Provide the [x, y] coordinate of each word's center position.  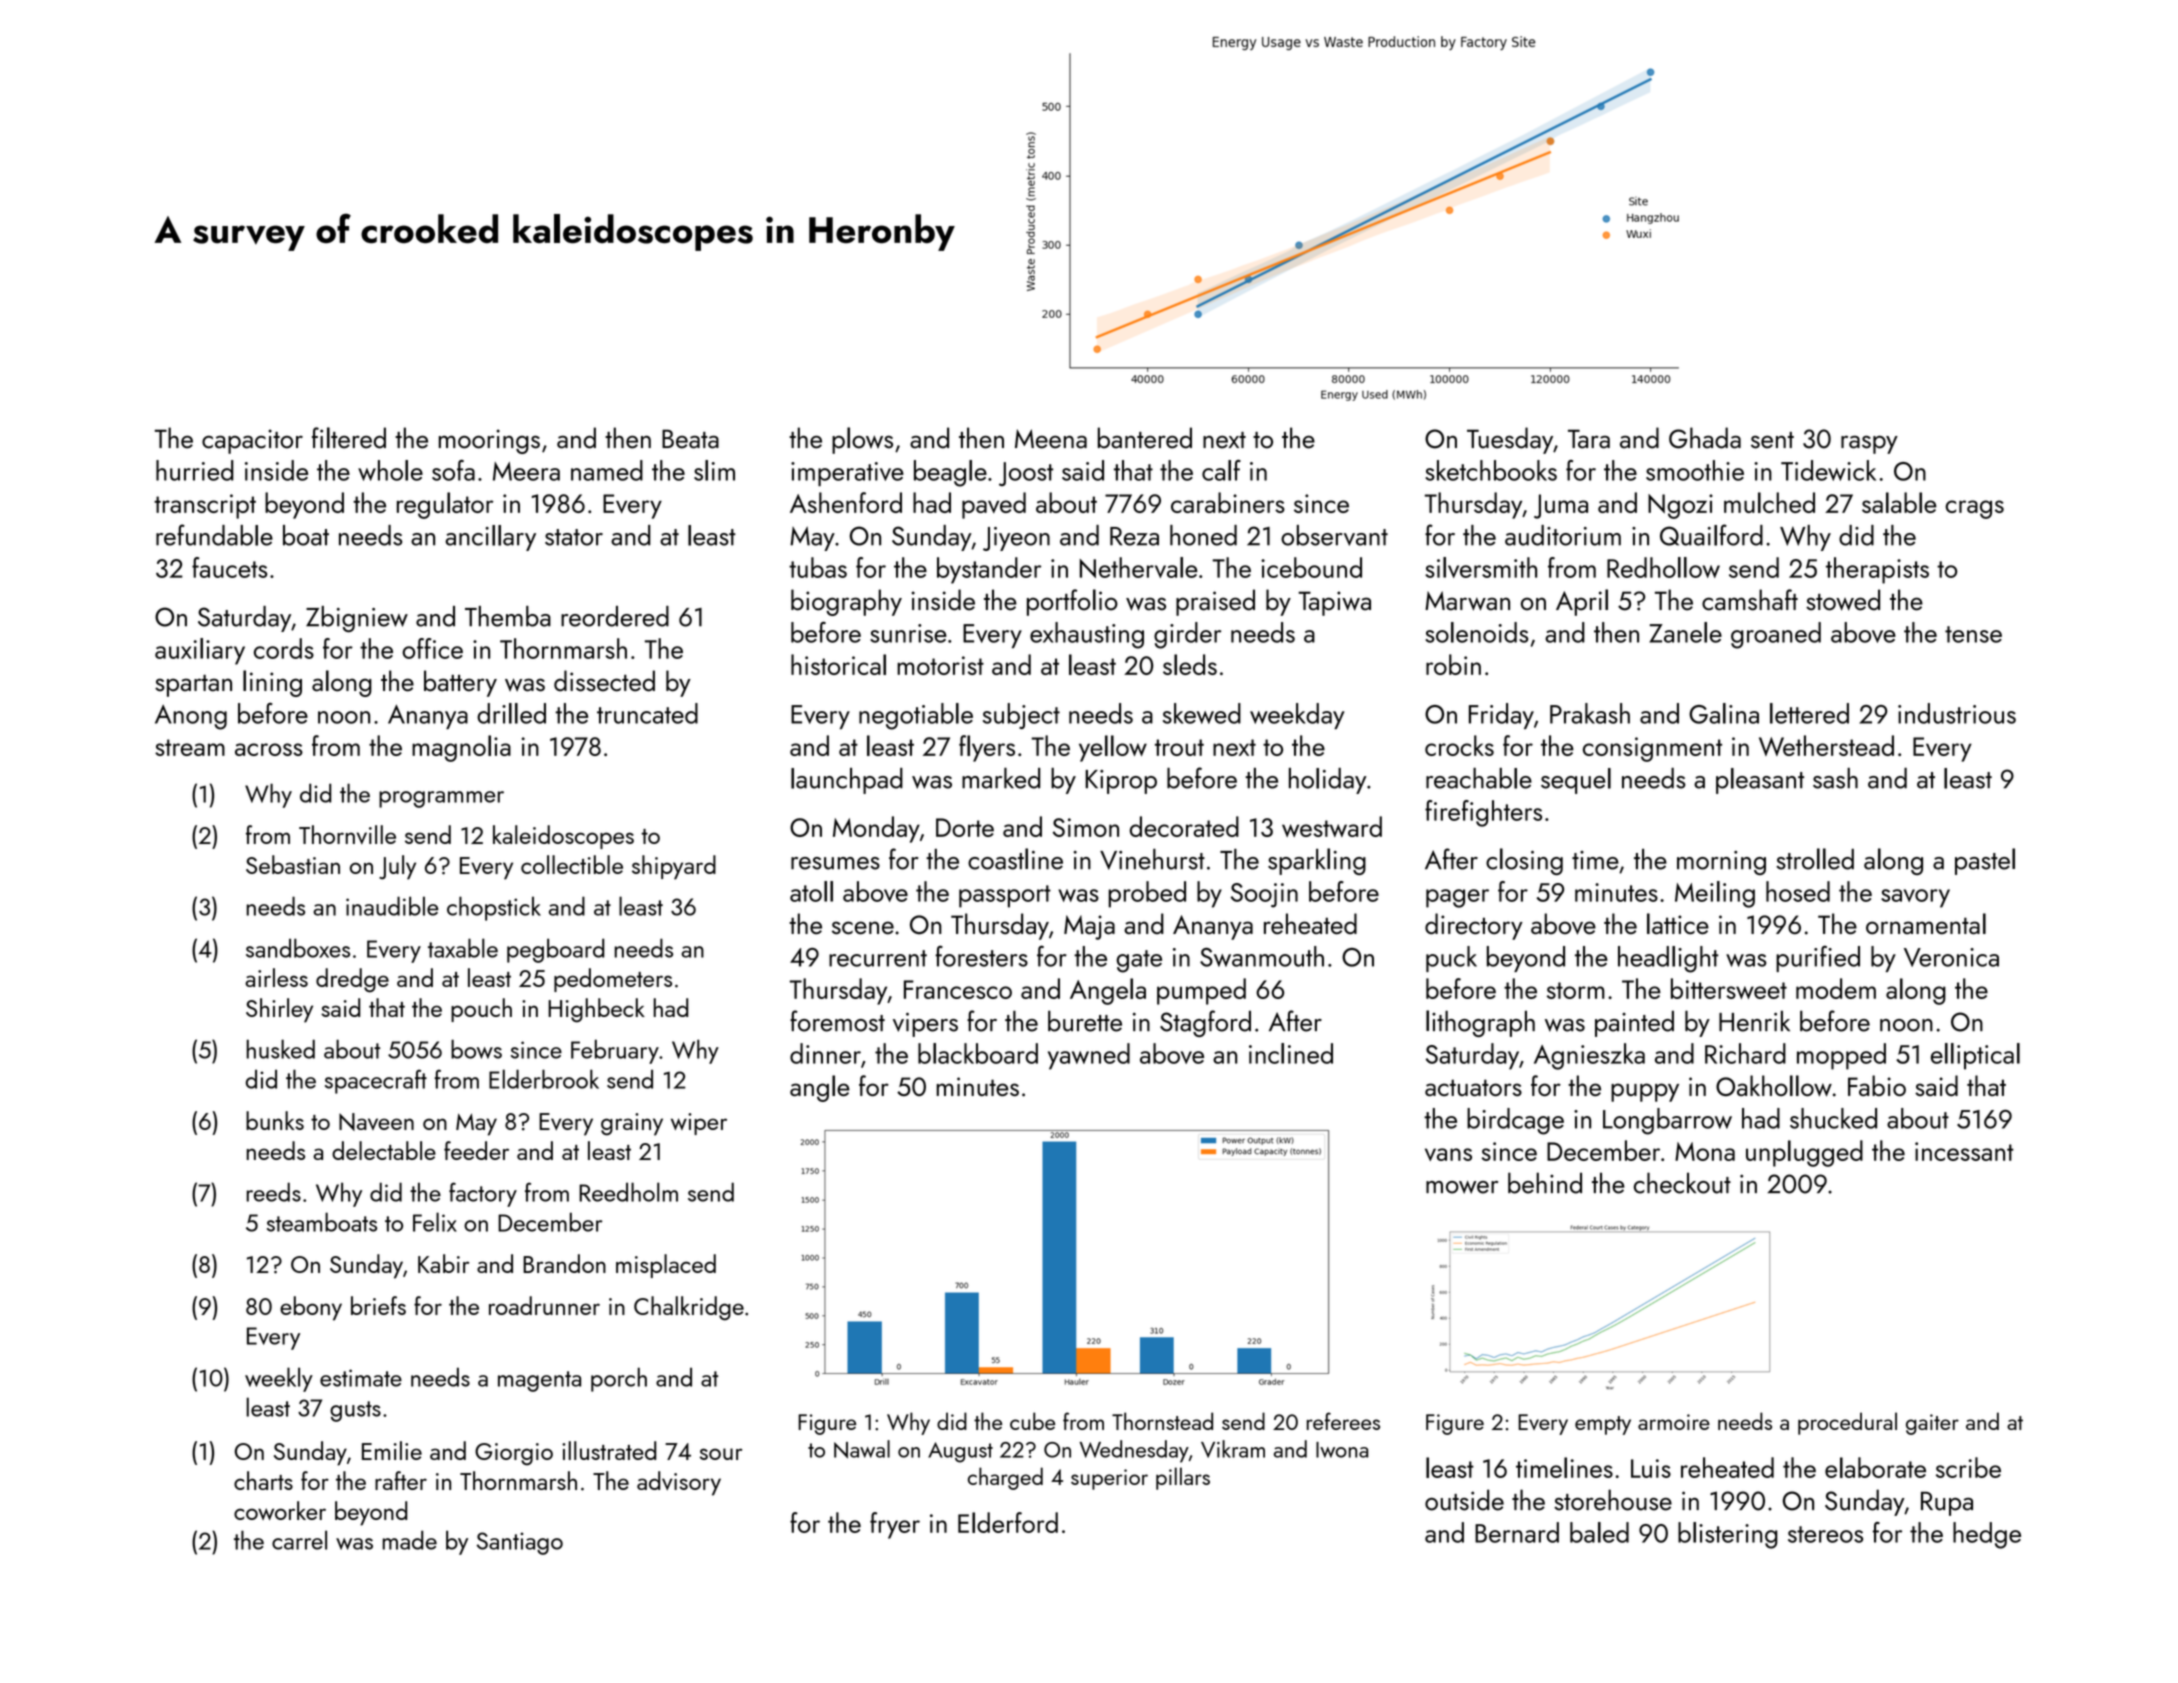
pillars [1183, 1478]
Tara [1589, 439]
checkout [1682, 1183]
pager [1457, 898]
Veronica [1951, 957]
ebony [311, 1308]
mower [1462, 1187]
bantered [1145, 438]
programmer [441, 799]
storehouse [1613, 1500]
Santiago [520, 1543]
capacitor [252, 441]
